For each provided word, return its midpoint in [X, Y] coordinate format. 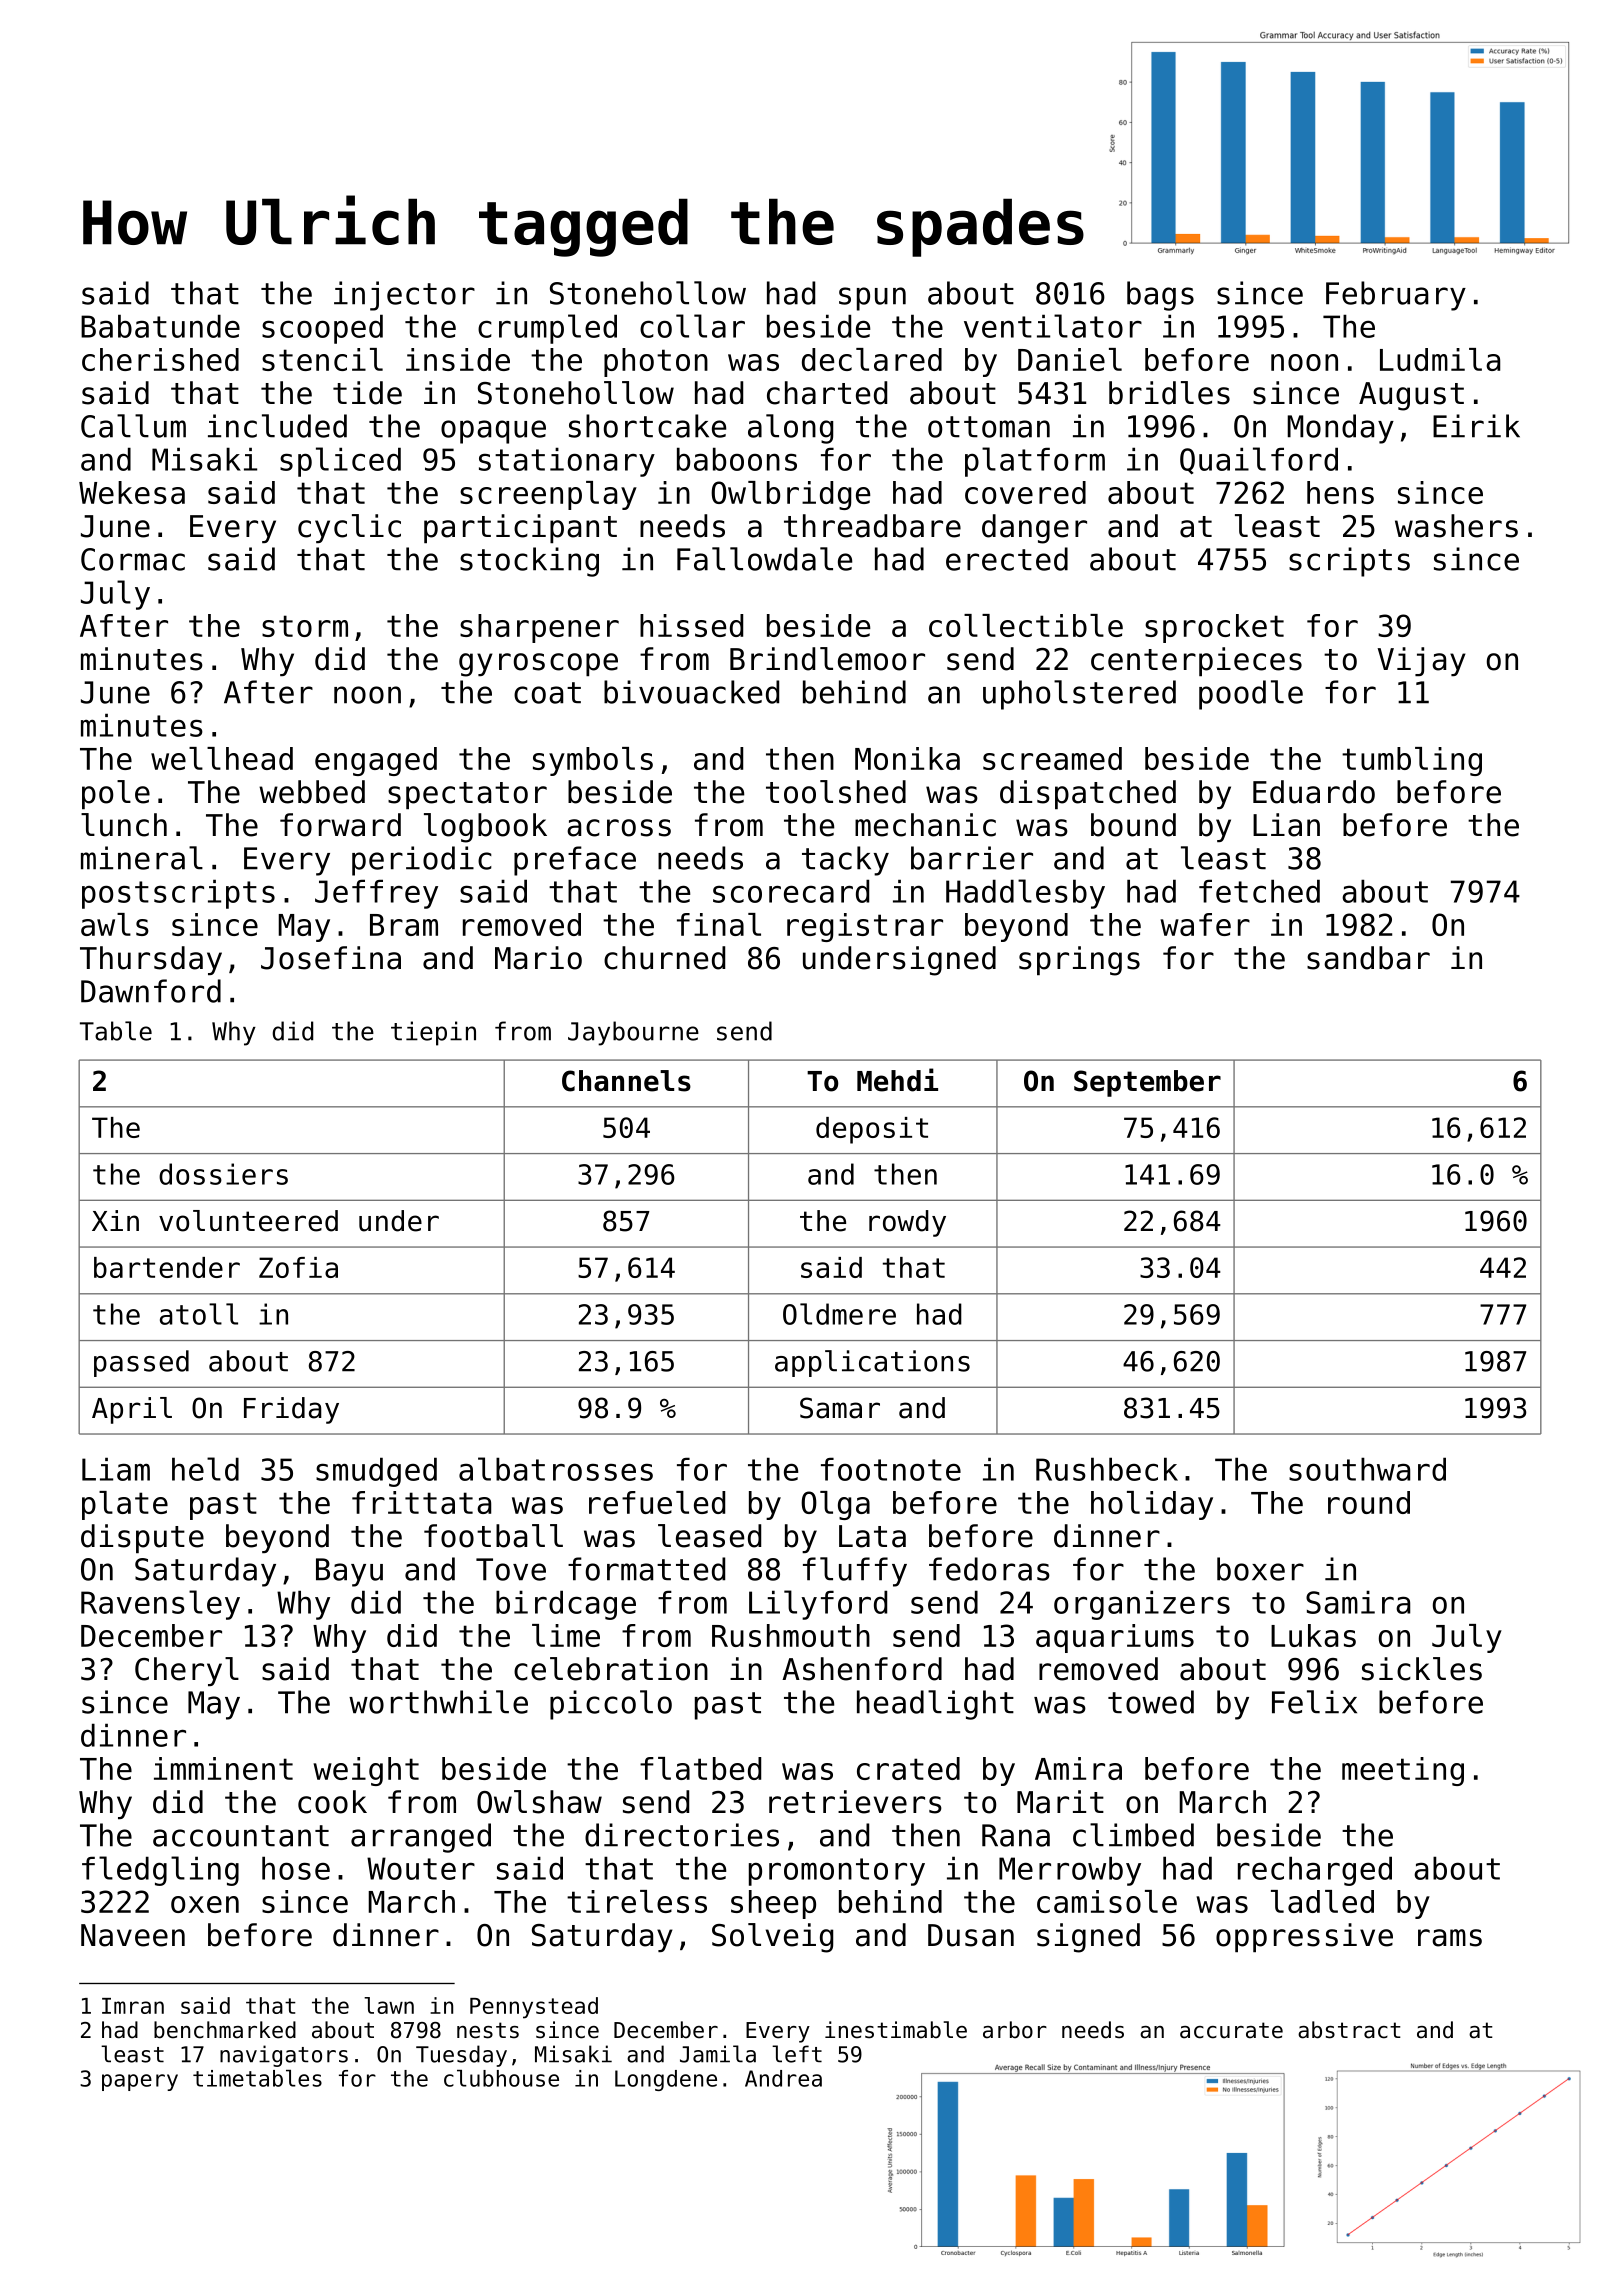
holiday [1152, 1505]
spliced [340, 462]
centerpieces [1196, 661]
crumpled [547, 329]
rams [1450, 1938]
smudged [376, 1472]
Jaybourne [633, 1033]
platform [1035, 462]
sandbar [1368, 958]
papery [140, 2082]
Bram [404, 925]
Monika [907, 758]
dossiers [223, 1174]
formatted [646, 1569]
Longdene [666, 2080]
